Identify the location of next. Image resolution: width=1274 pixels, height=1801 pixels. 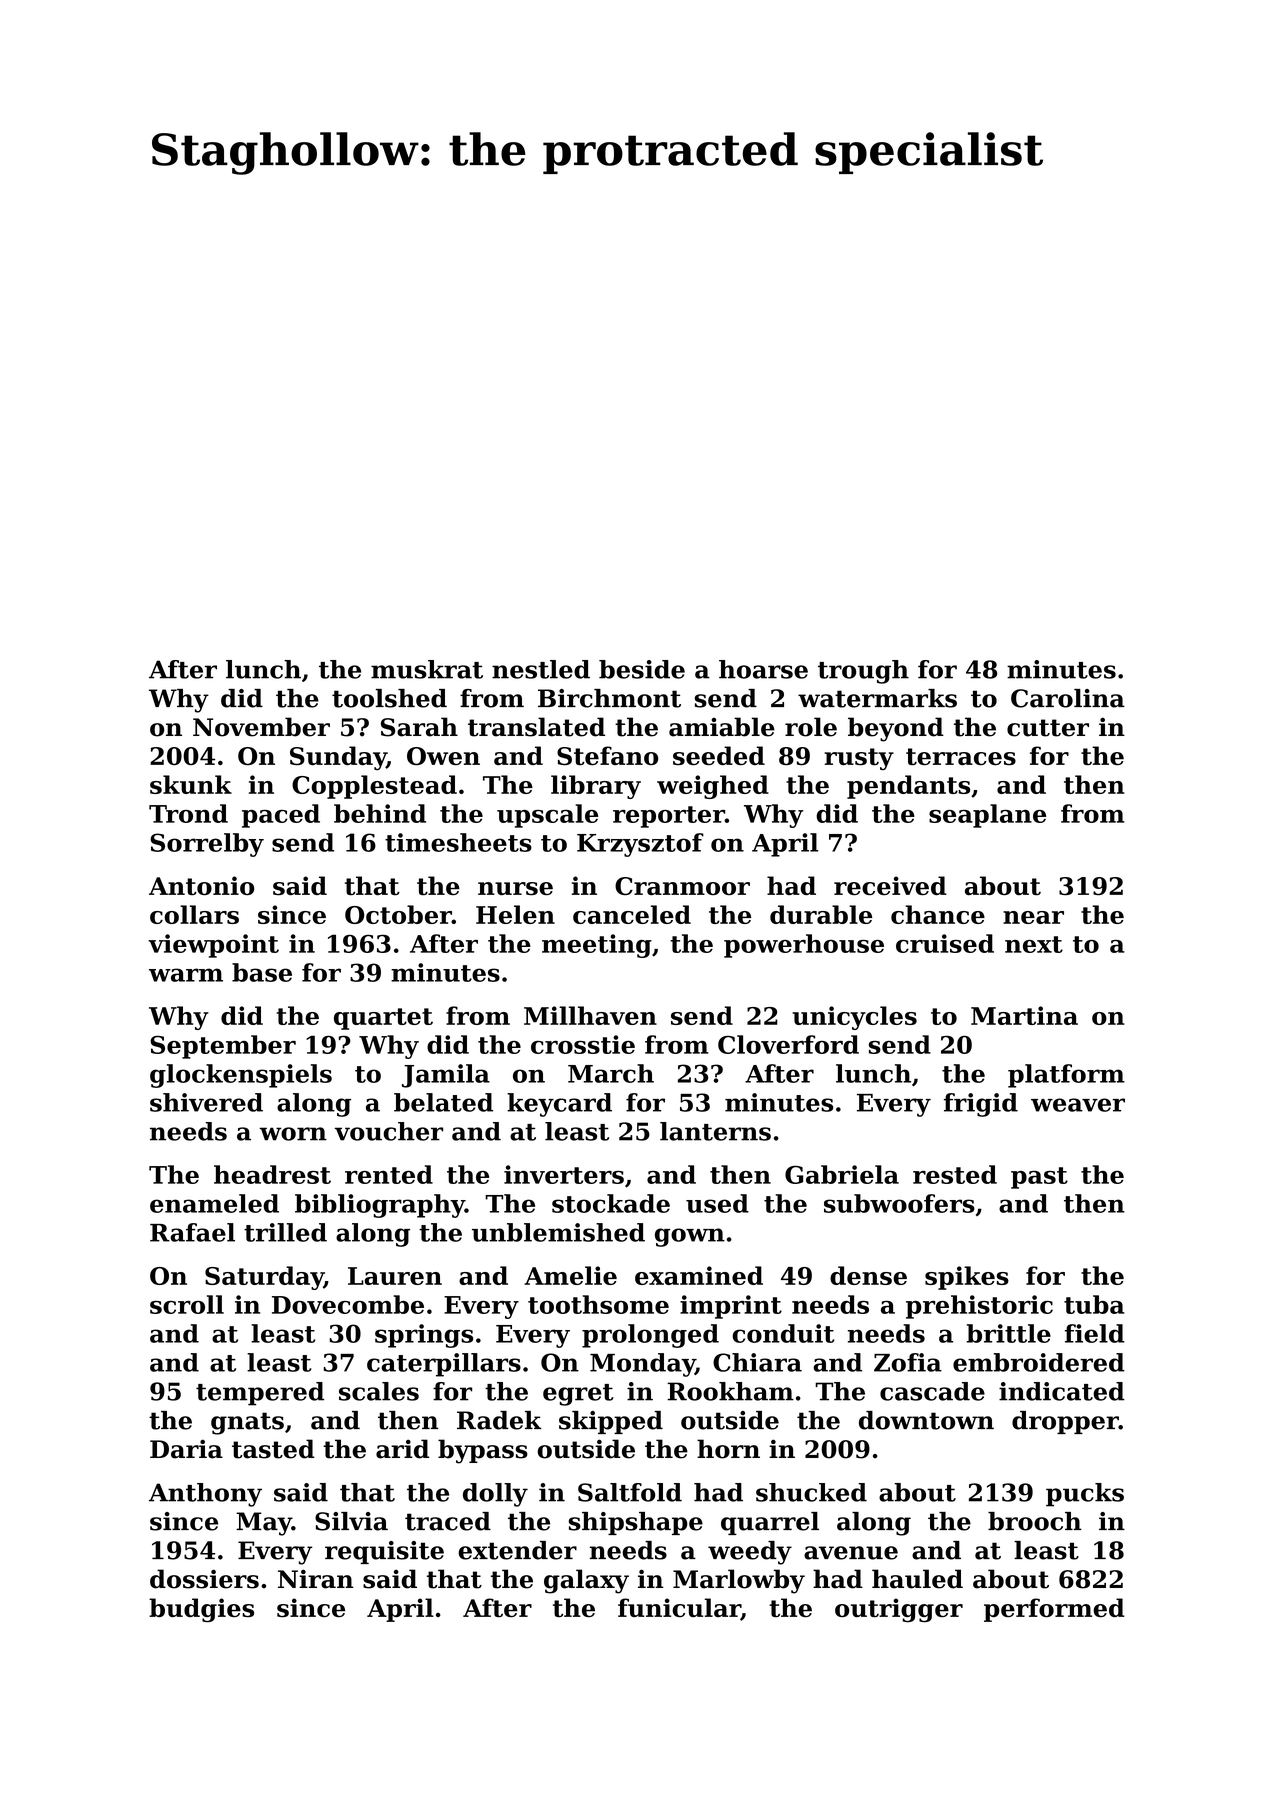
(1034, 944).
